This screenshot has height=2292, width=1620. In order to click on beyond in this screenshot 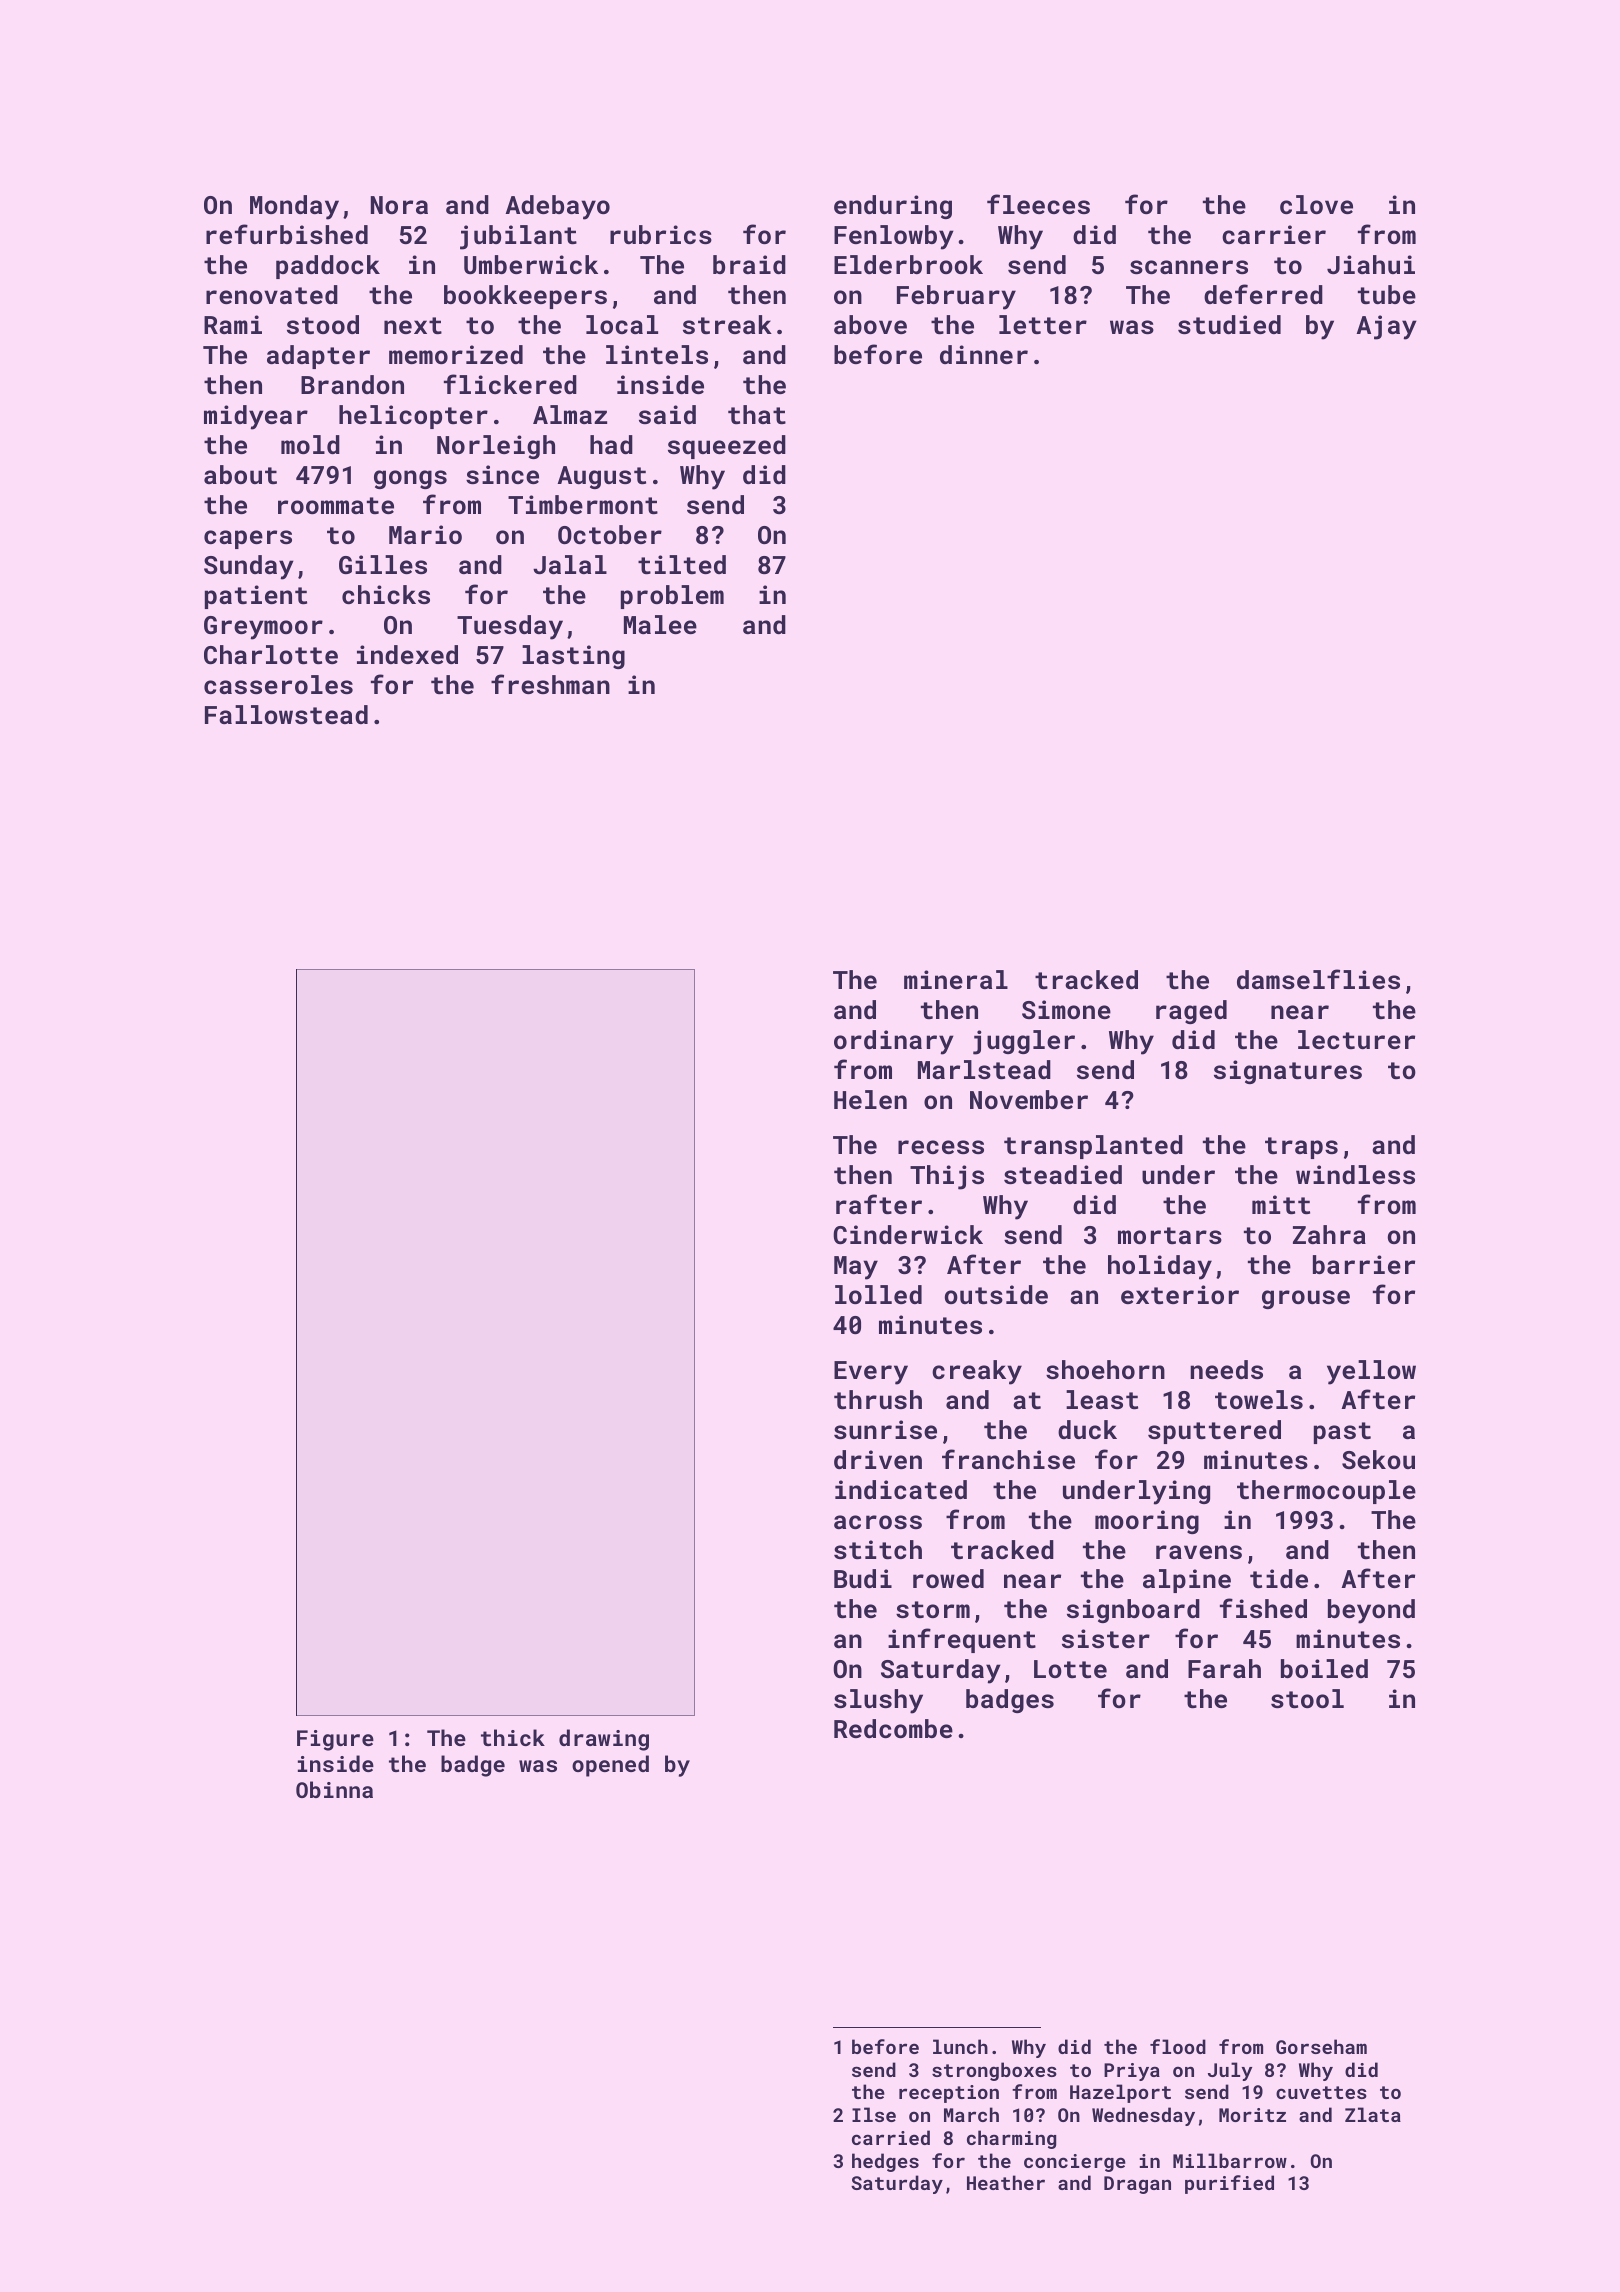, I will do `click(1371, 1611)`.
